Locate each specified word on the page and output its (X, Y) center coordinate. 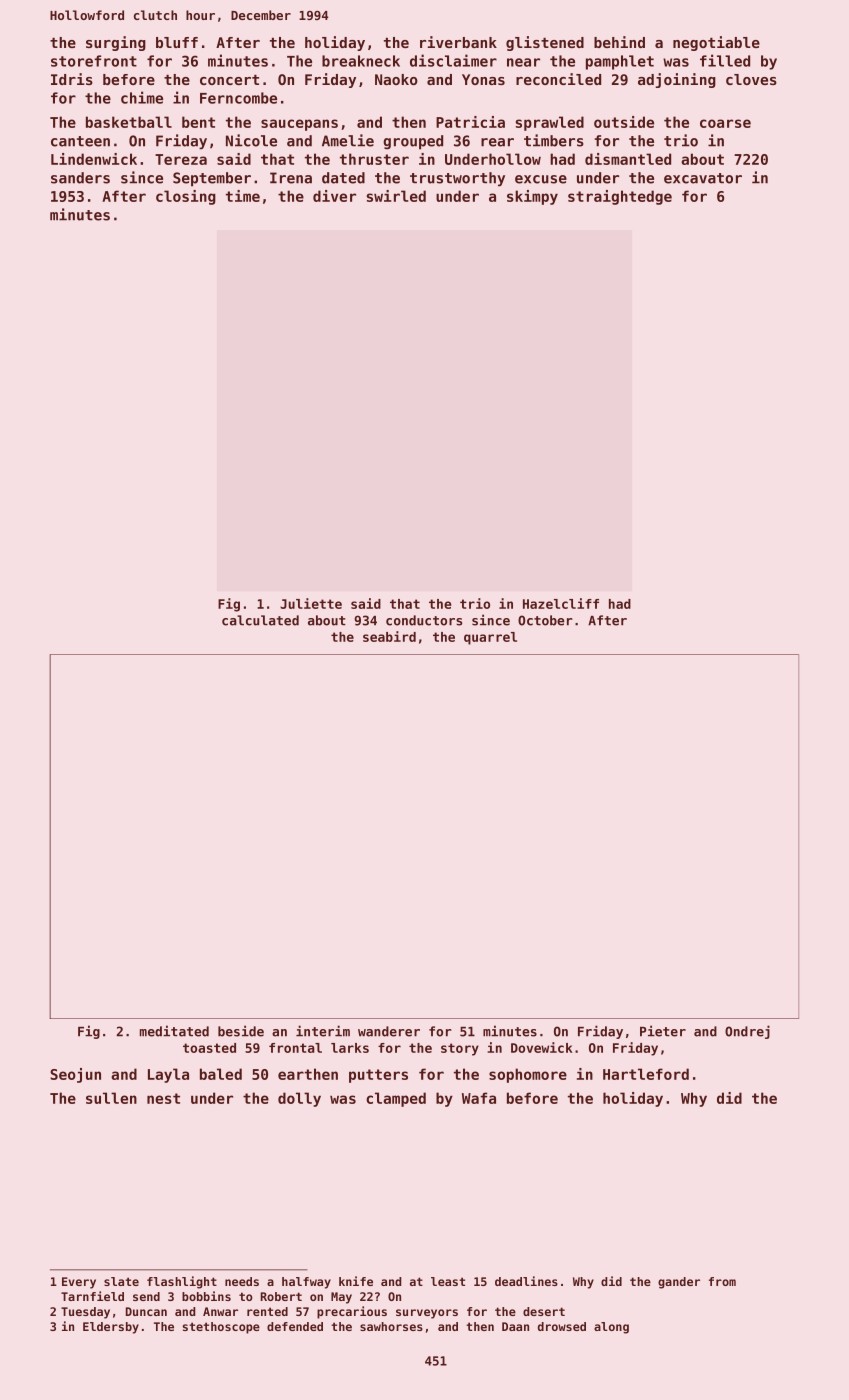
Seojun (75, 1075)
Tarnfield (92, 1296)
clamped (396, 1099)
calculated (260, 620)
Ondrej (747, 1032)
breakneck (361, 61)
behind (619, 42)
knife (356, 1281)
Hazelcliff (561, 603)
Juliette (311, 603)
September (212, 179)
